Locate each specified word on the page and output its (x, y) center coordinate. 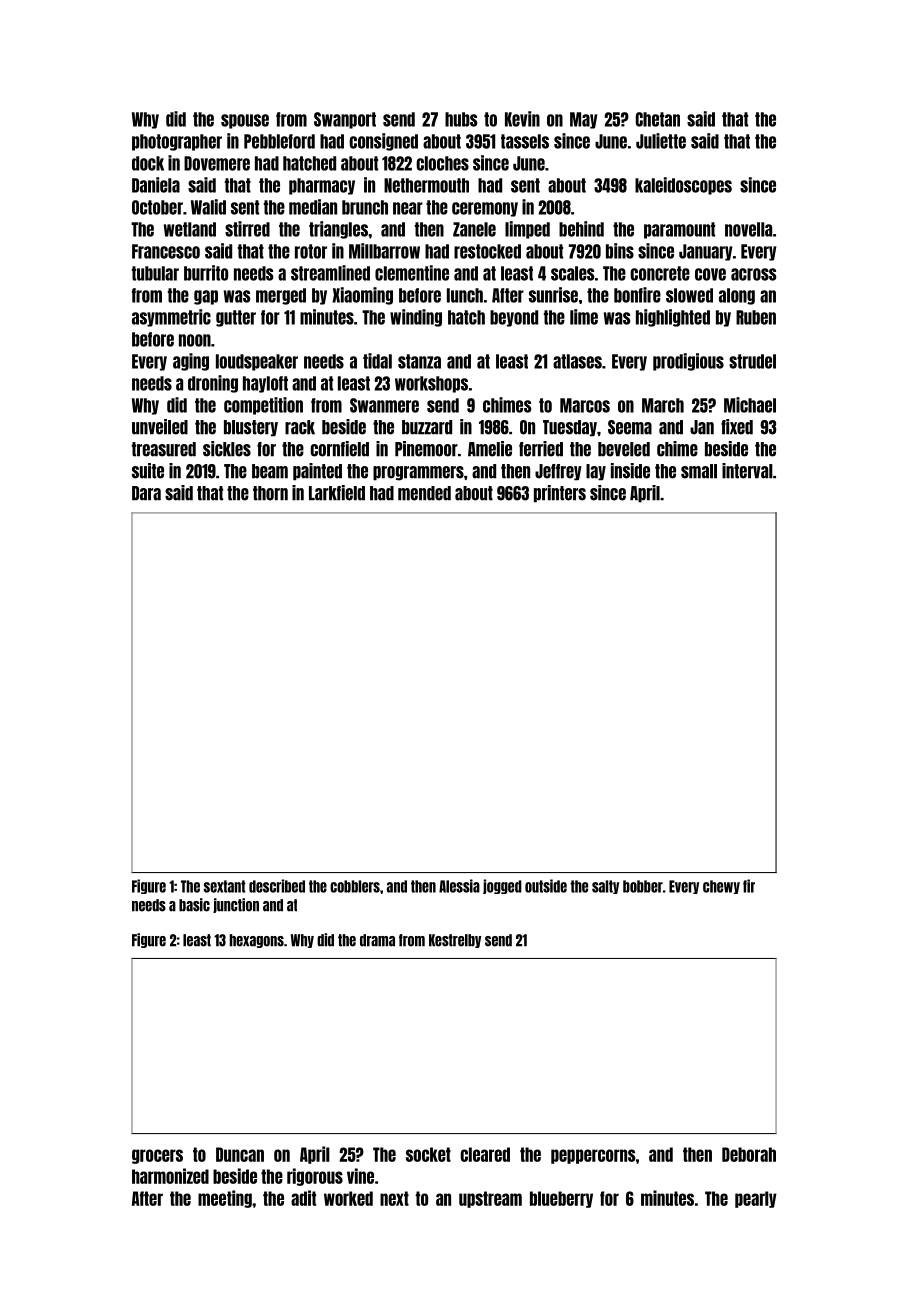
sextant (225, 886)
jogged (502, 886)
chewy (721, 887)
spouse (245, 121)
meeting (225, 1199)
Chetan (658, 119)
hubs (461, 119)
